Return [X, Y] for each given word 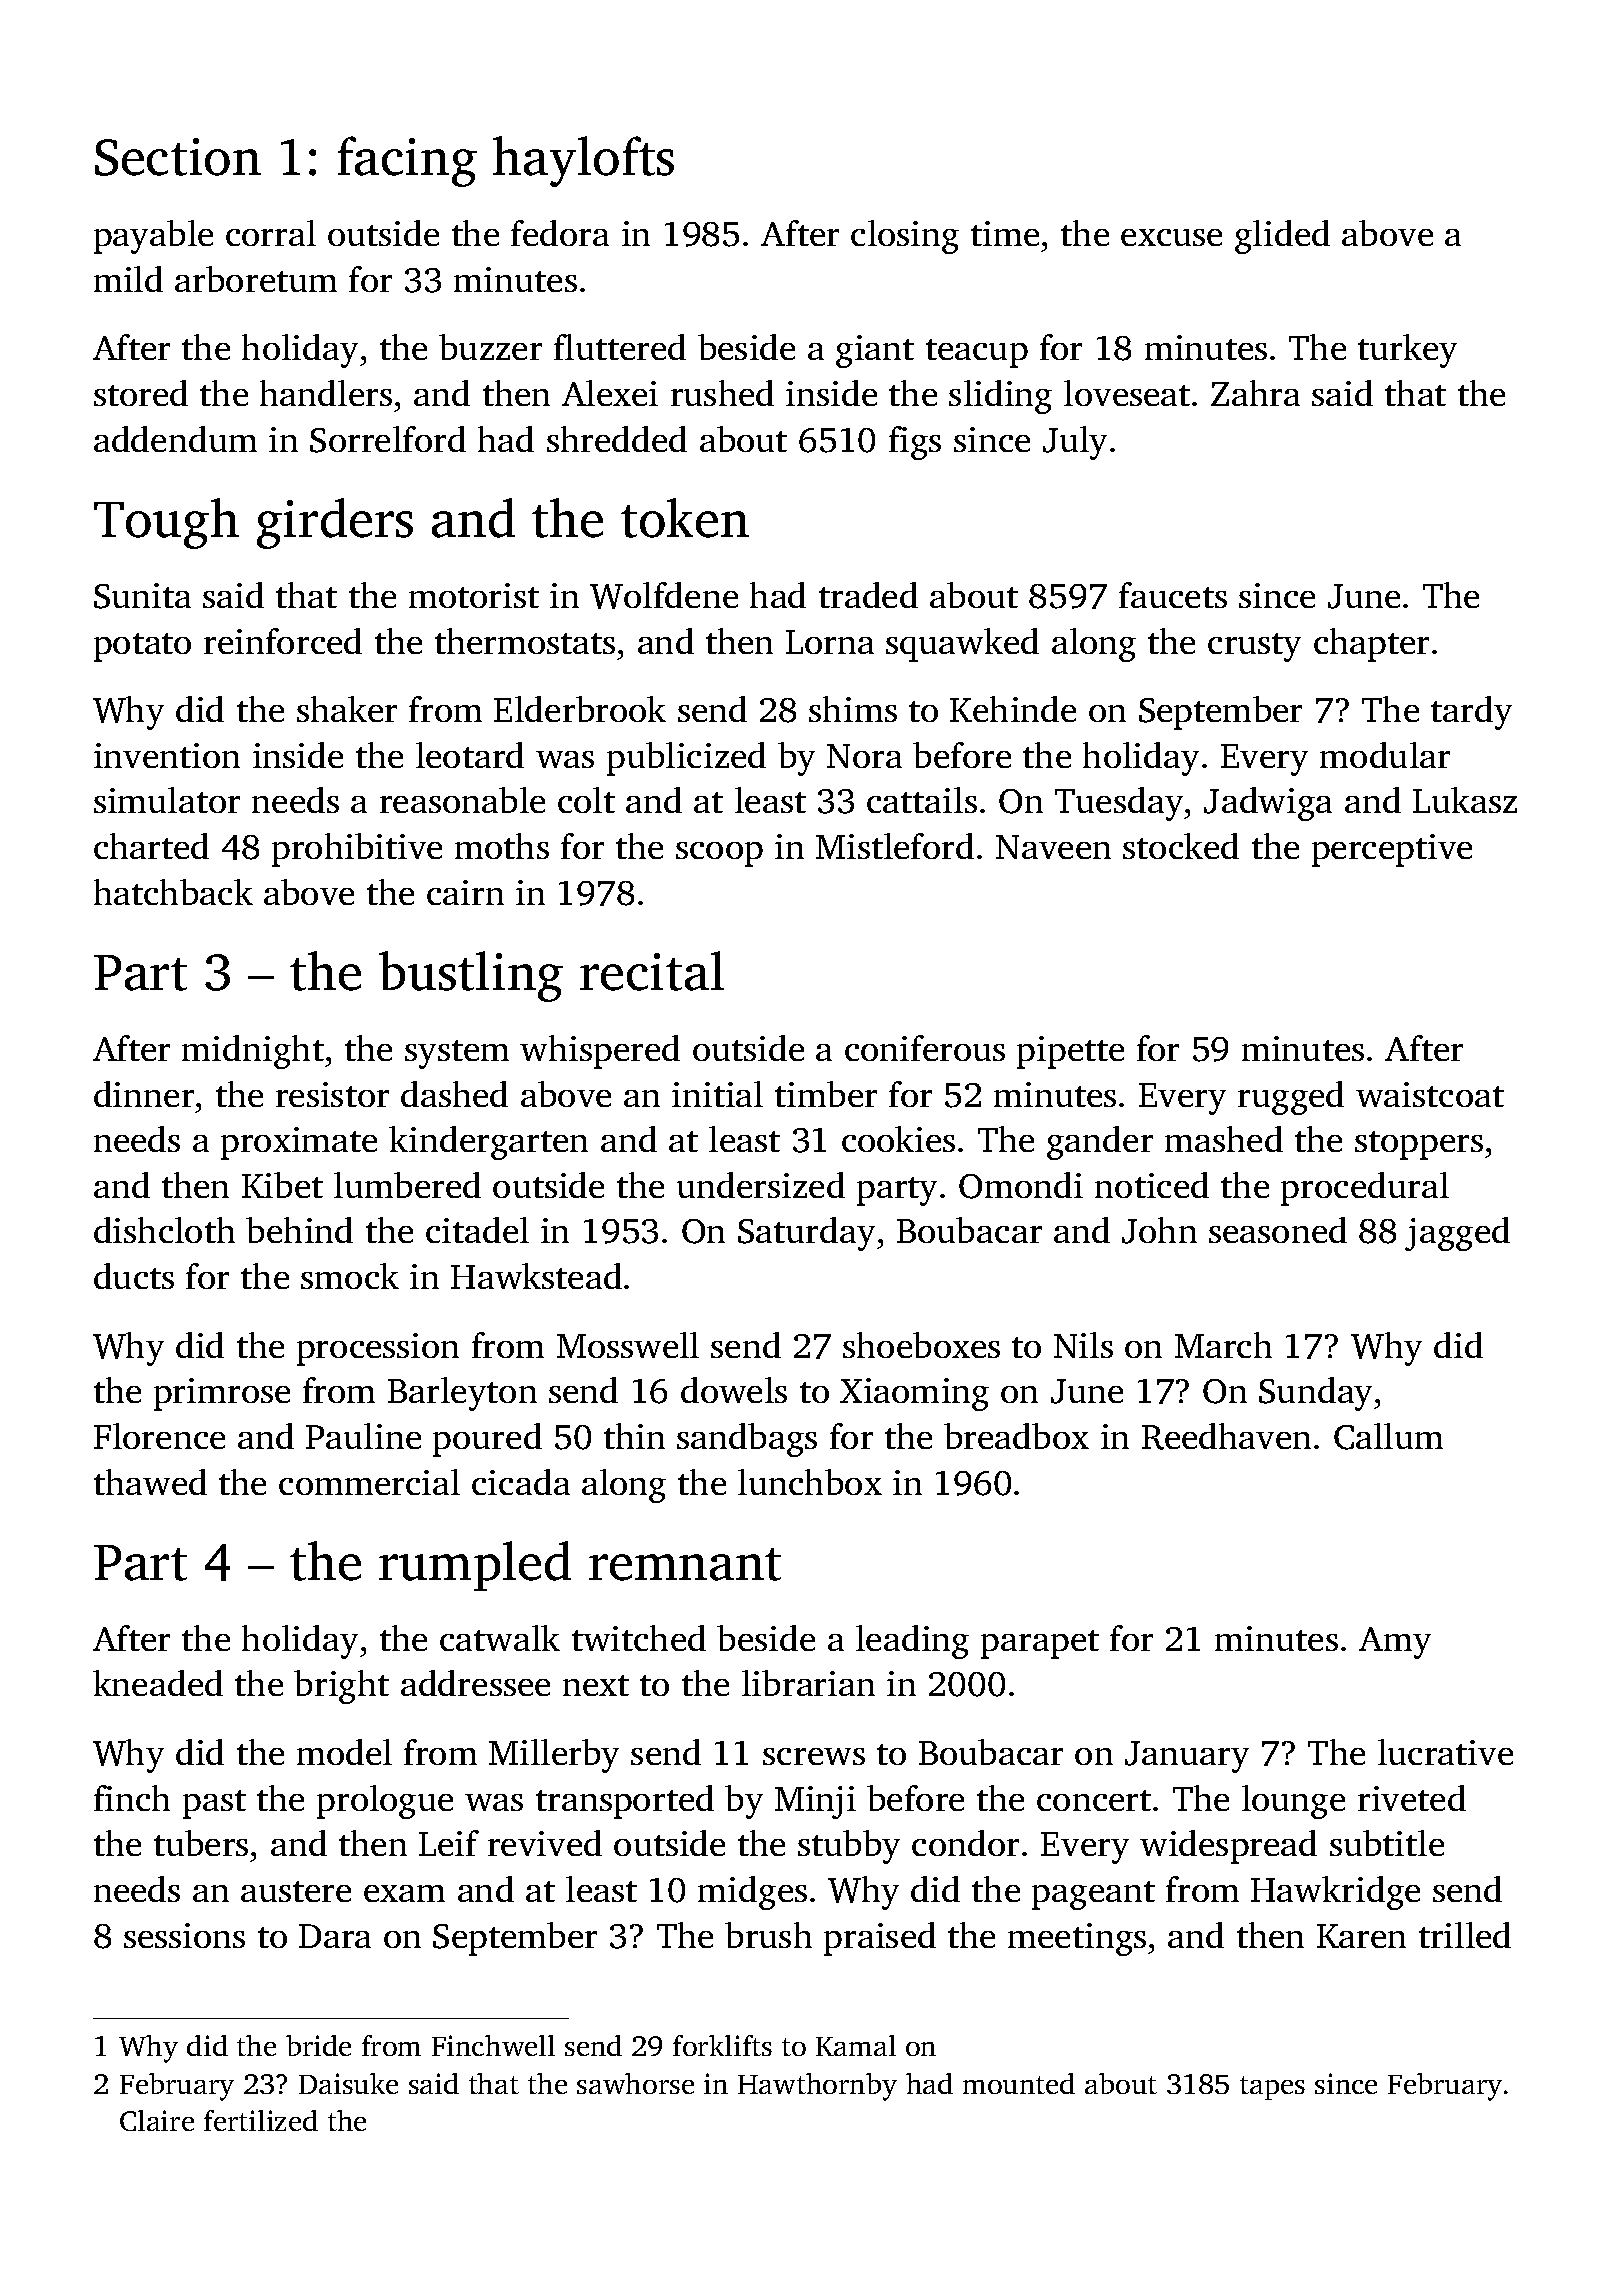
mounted [1019, 2083]
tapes [1272, 2088]
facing [407, 161]
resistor [332, 1094]
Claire [157, 2120]
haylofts [583, 161]
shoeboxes [921, 1345]
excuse [1171, 237]
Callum [1388, 1436]
